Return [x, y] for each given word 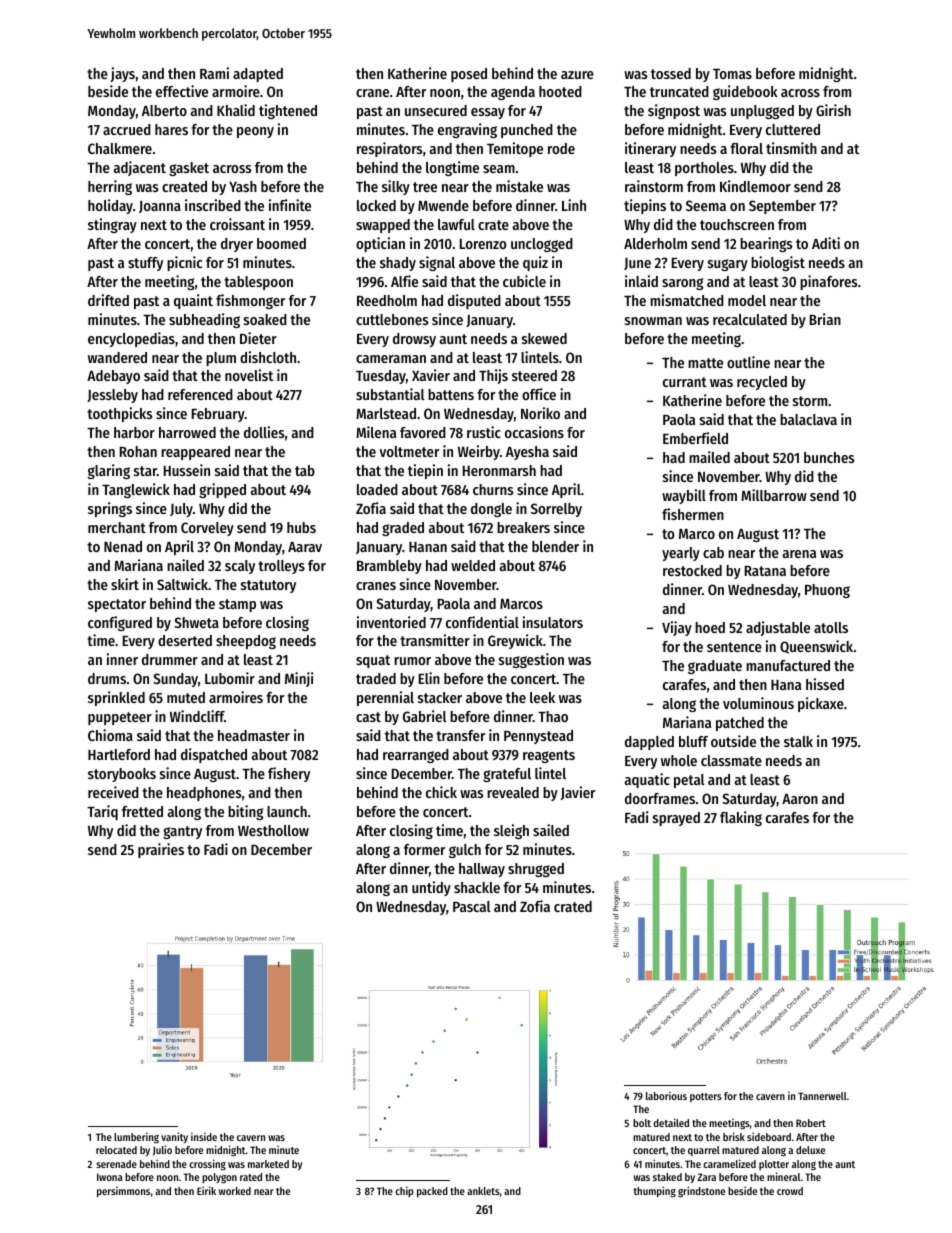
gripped [222, 490]
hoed [710, 627]
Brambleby [389, 567]
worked [235, 1191]
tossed [671, 73]
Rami [214, 73]
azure [577, 75]
